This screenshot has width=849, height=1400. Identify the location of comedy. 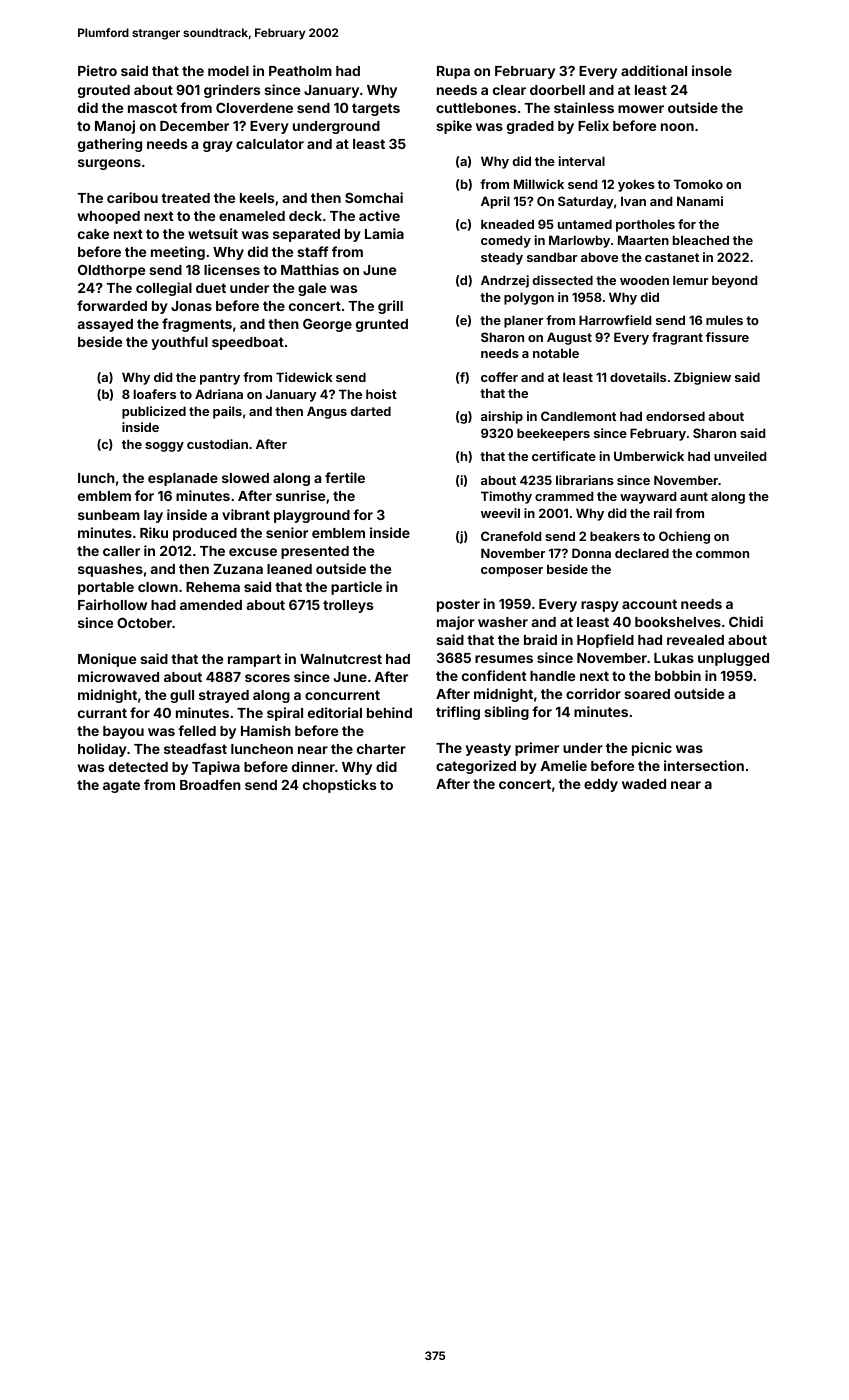
(506, 241).
